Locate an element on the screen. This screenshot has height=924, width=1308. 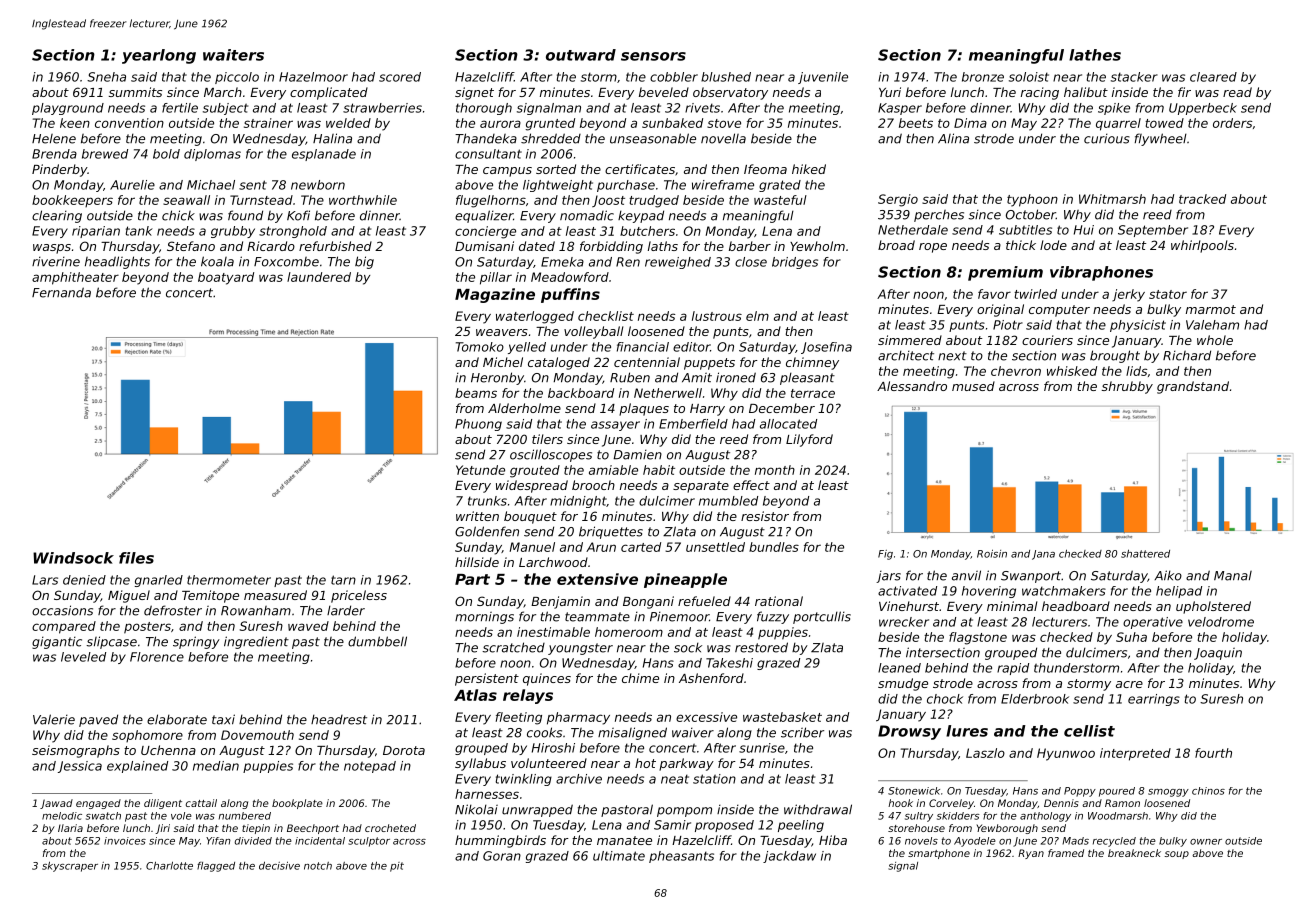
flagged is located at coordinates (216, 867).
